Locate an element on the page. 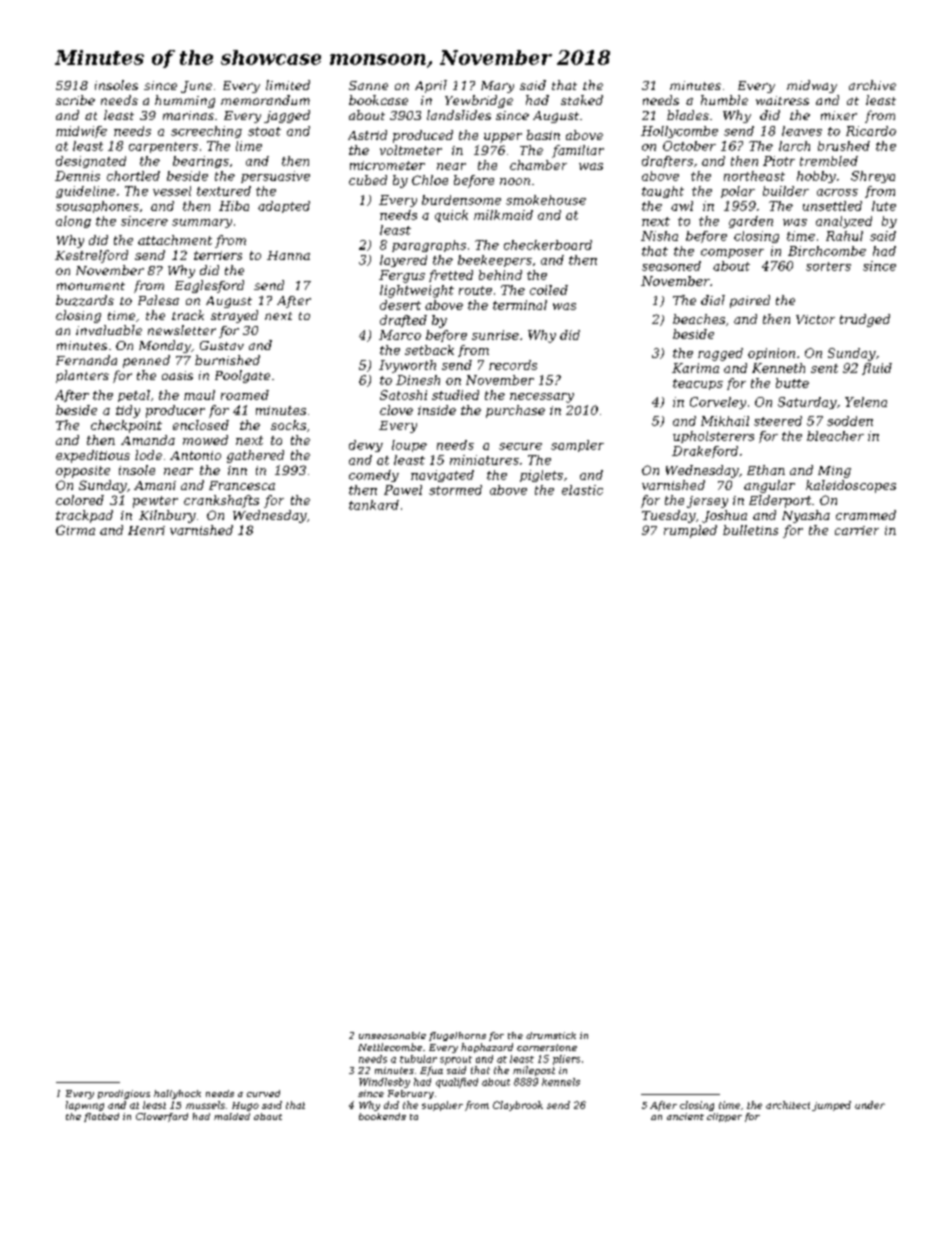 The width and height of the document is (952, 1233). hollyhock is located at coordinates (177, 1094).
